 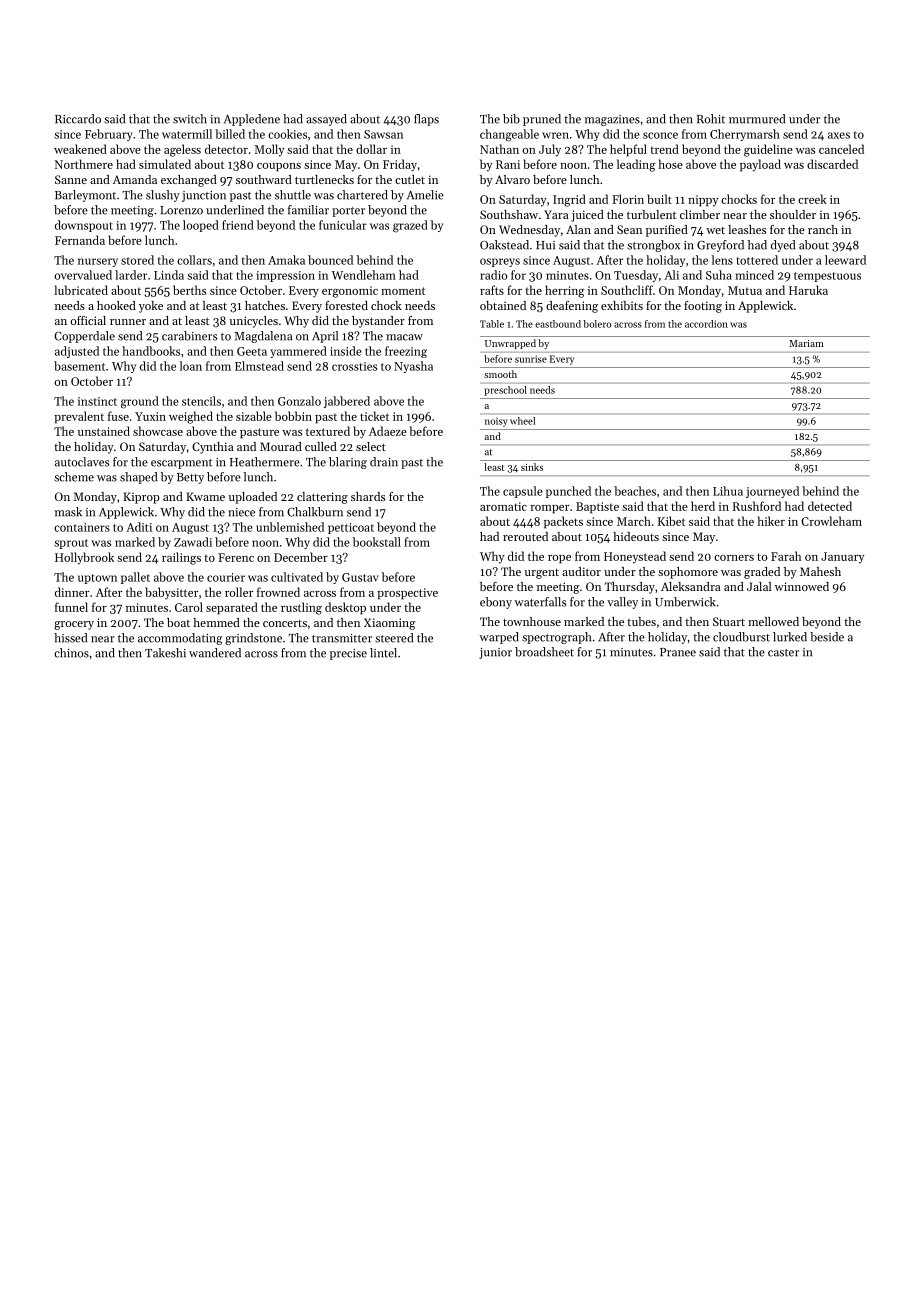 What do you see at coordinates (165, 164) in the screenshot?
I see `simulated` at bounding box center [165, 164].
